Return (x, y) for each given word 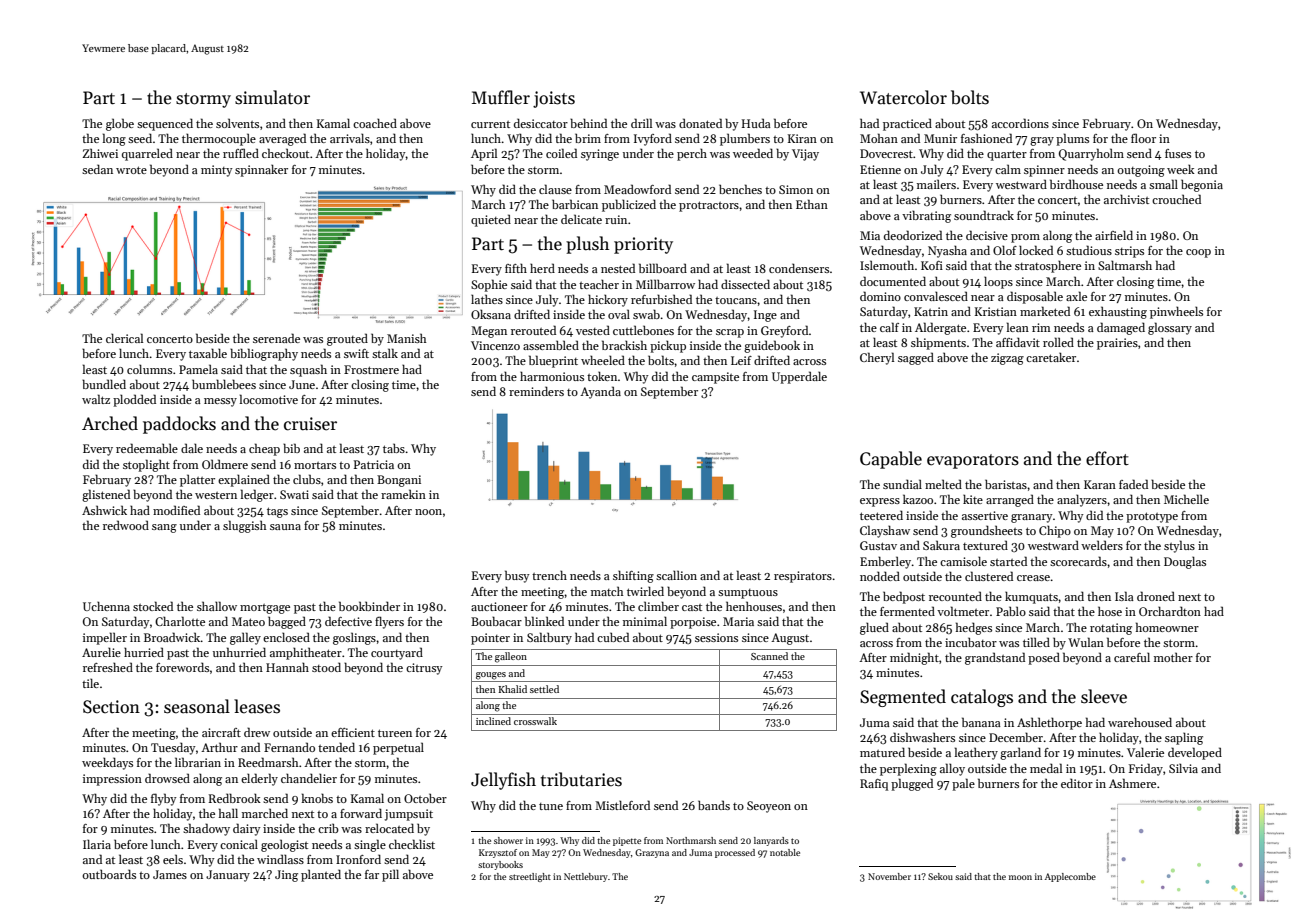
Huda (756, 123)
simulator (272, 97)
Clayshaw (885, 531)
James (170, 874)
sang (164, 528)
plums (1072, 139)
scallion (676, 575)
